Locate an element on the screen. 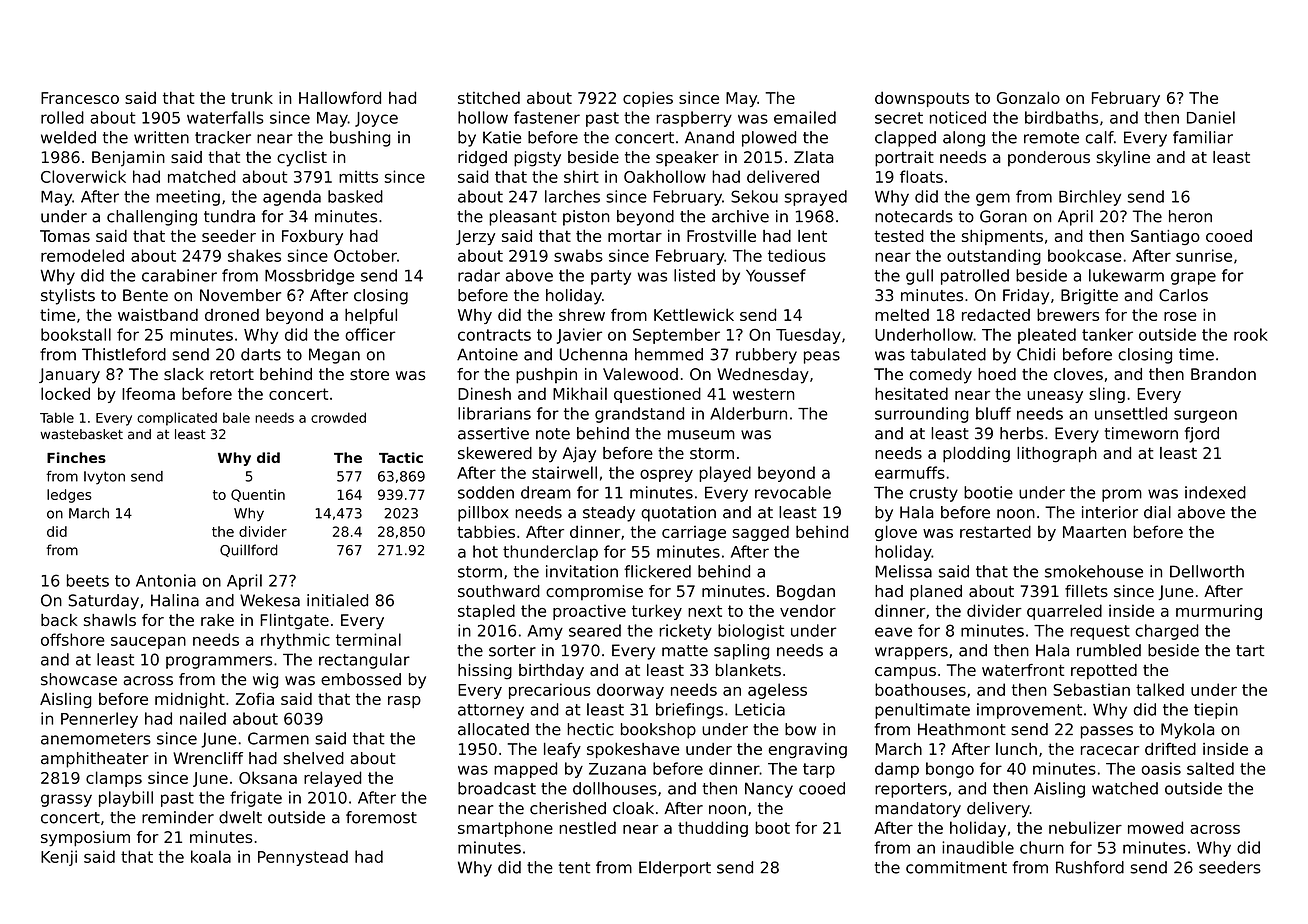 The width and height of the screenshot is (1308, 924). Elderport is located at coordinates (675, 869).
